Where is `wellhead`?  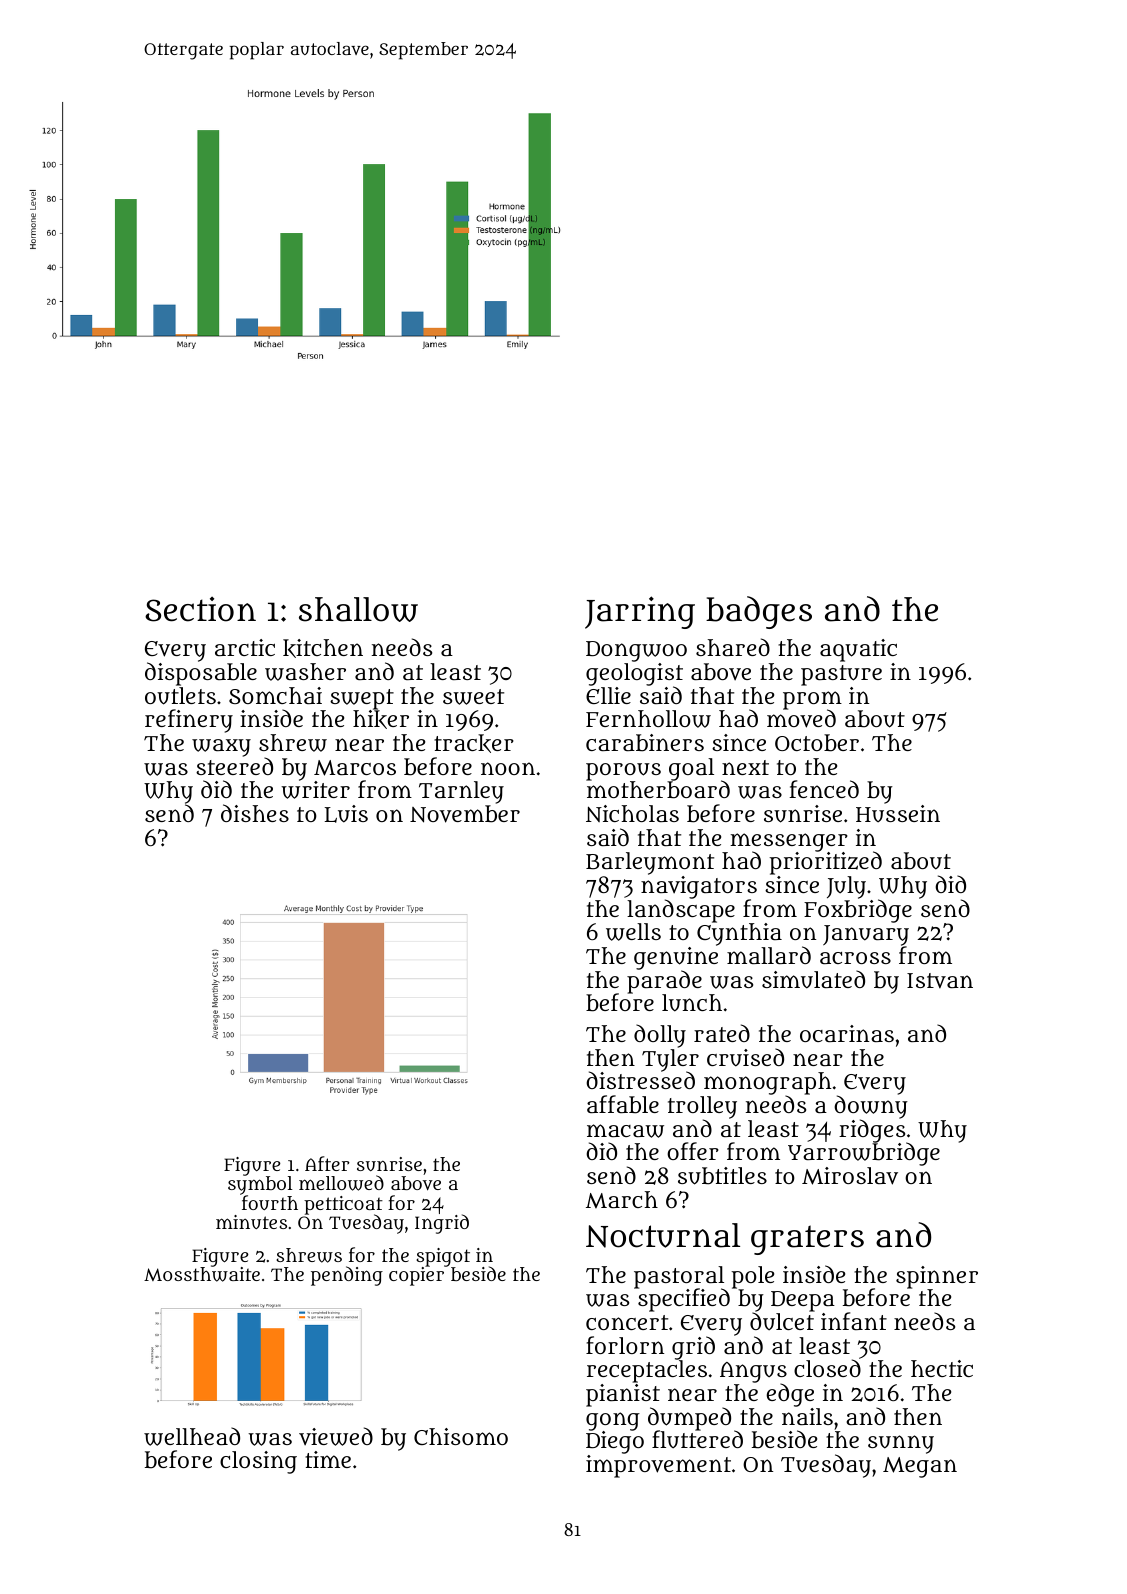 wellhead is located at coordinates (192, 1436).
